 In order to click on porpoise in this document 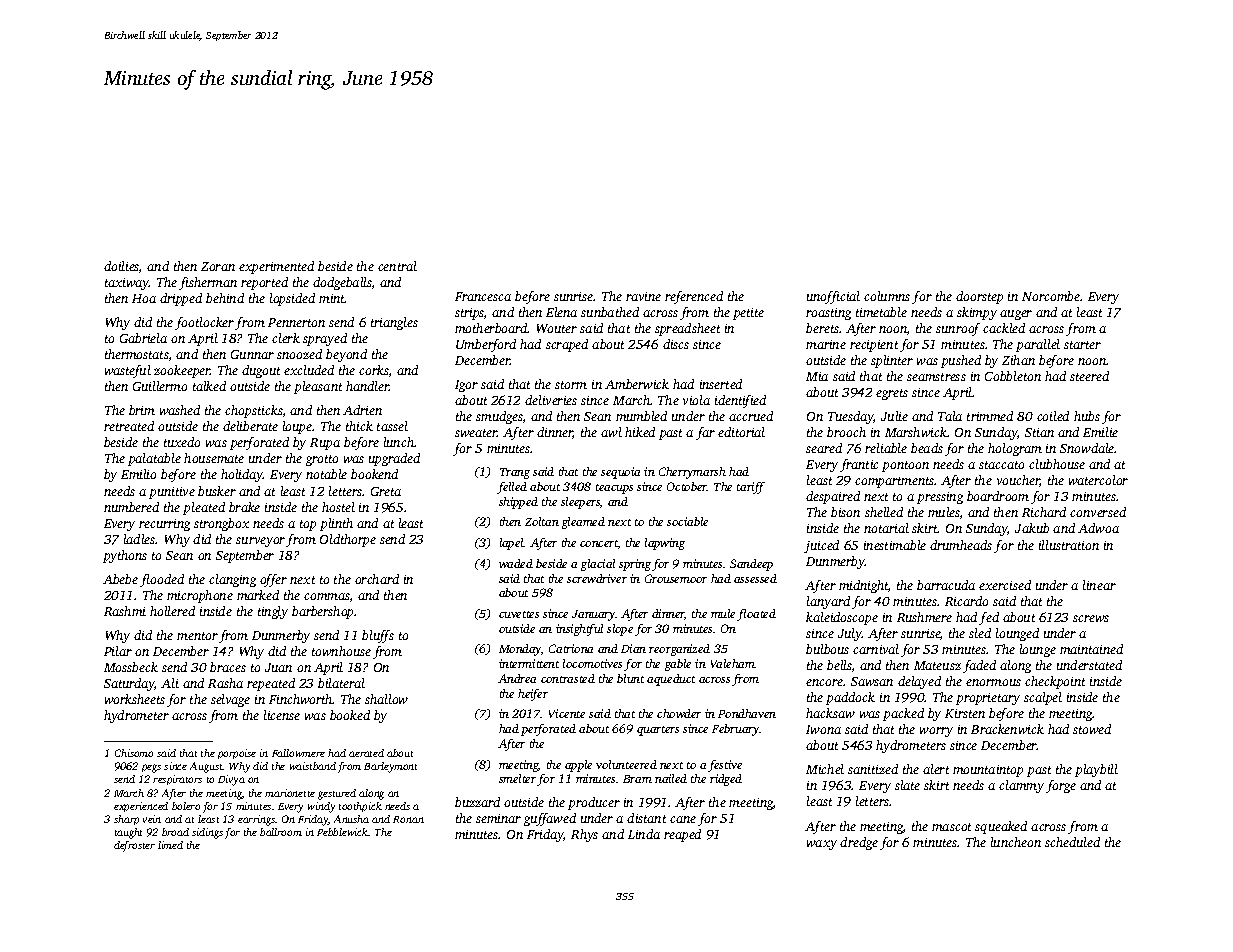, I will do `click(237, 754)`.
